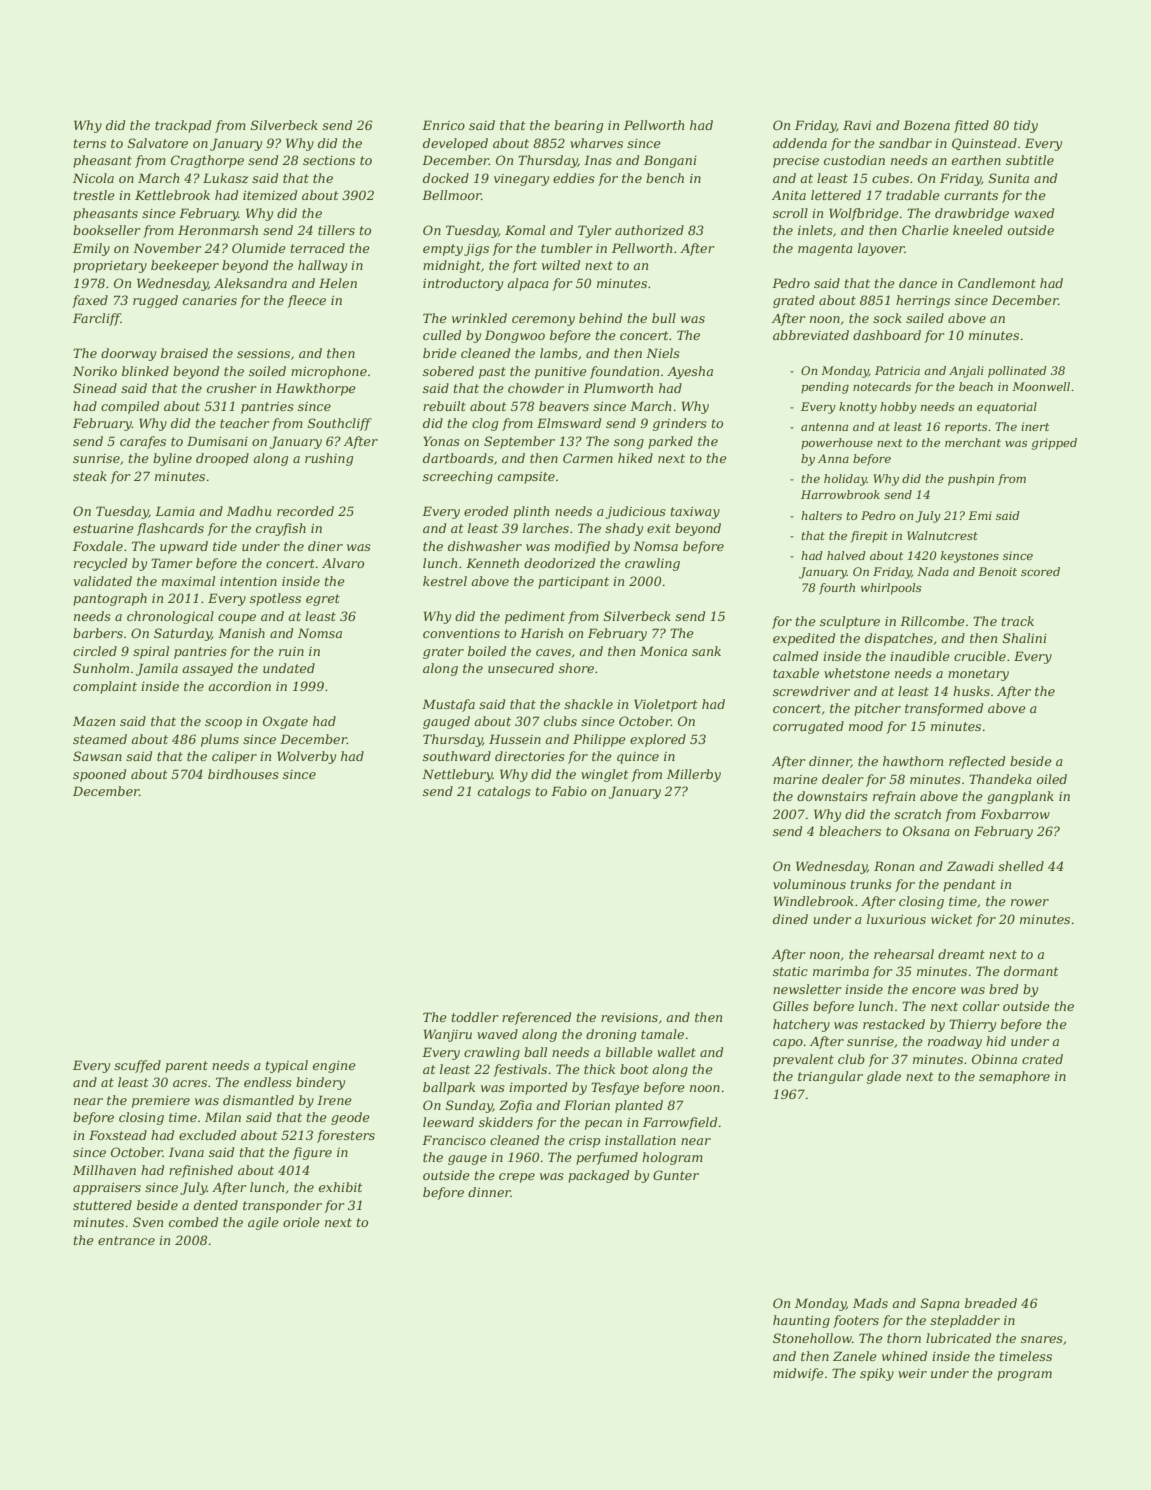 The image size is (1151, 1490). I want to click on dispatches, so click(899, 639).
